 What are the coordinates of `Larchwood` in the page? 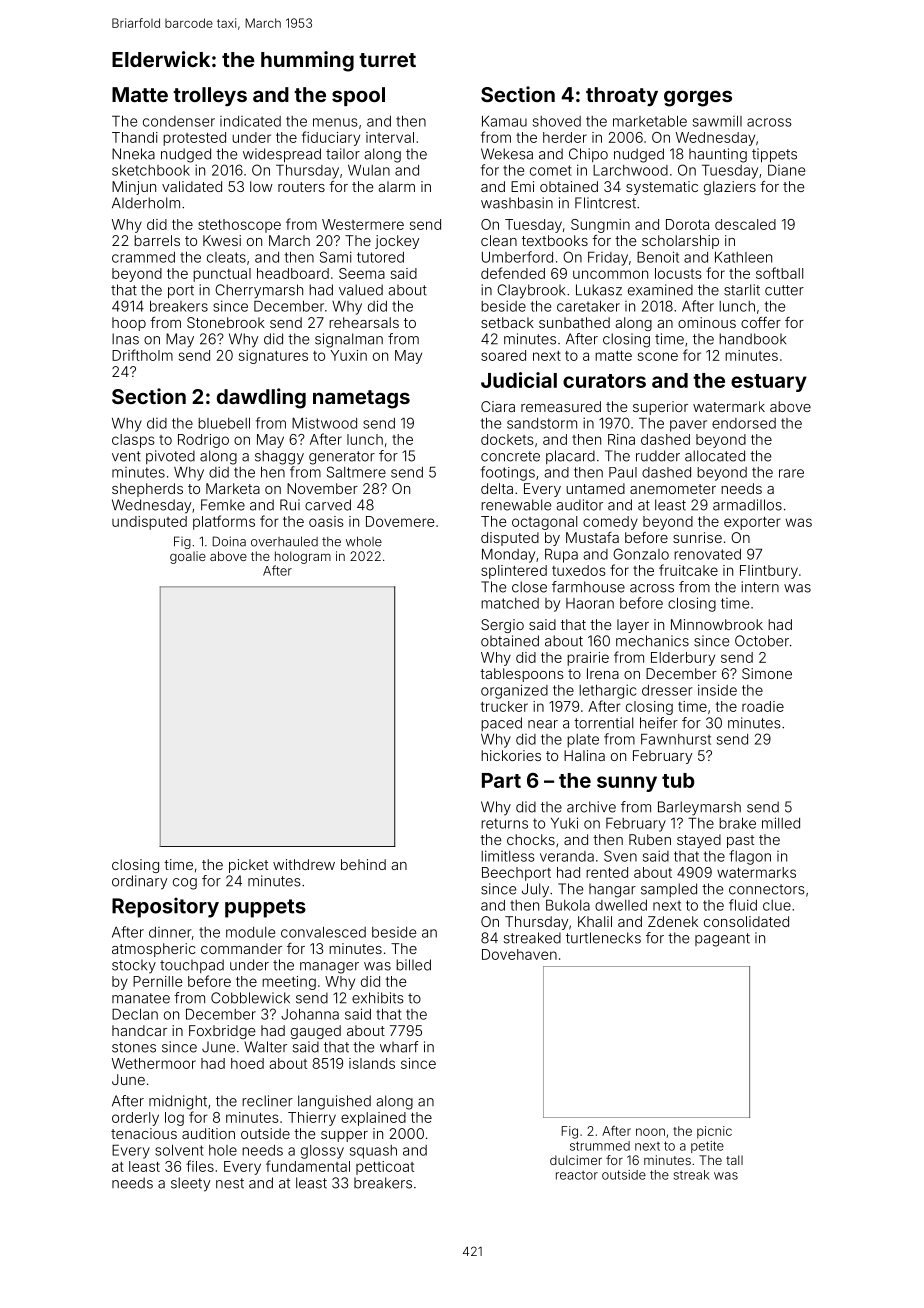 It's located at (630, 170).
